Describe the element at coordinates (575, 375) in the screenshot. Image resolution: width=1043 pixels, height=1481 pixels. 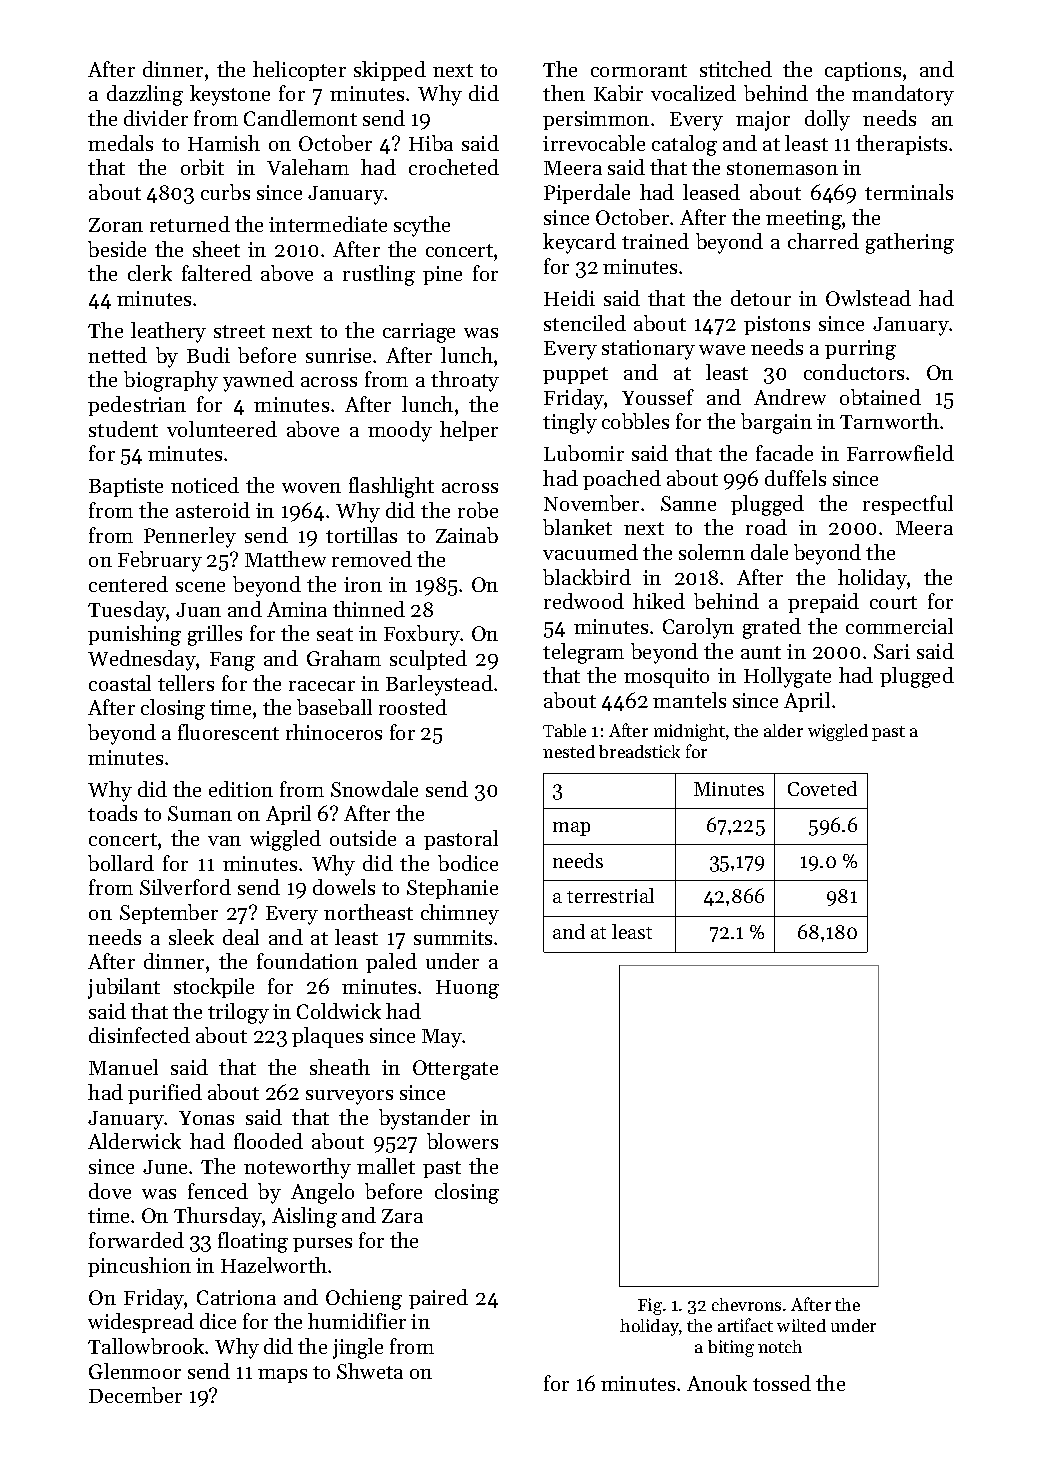
I see `puppet` at that location.
